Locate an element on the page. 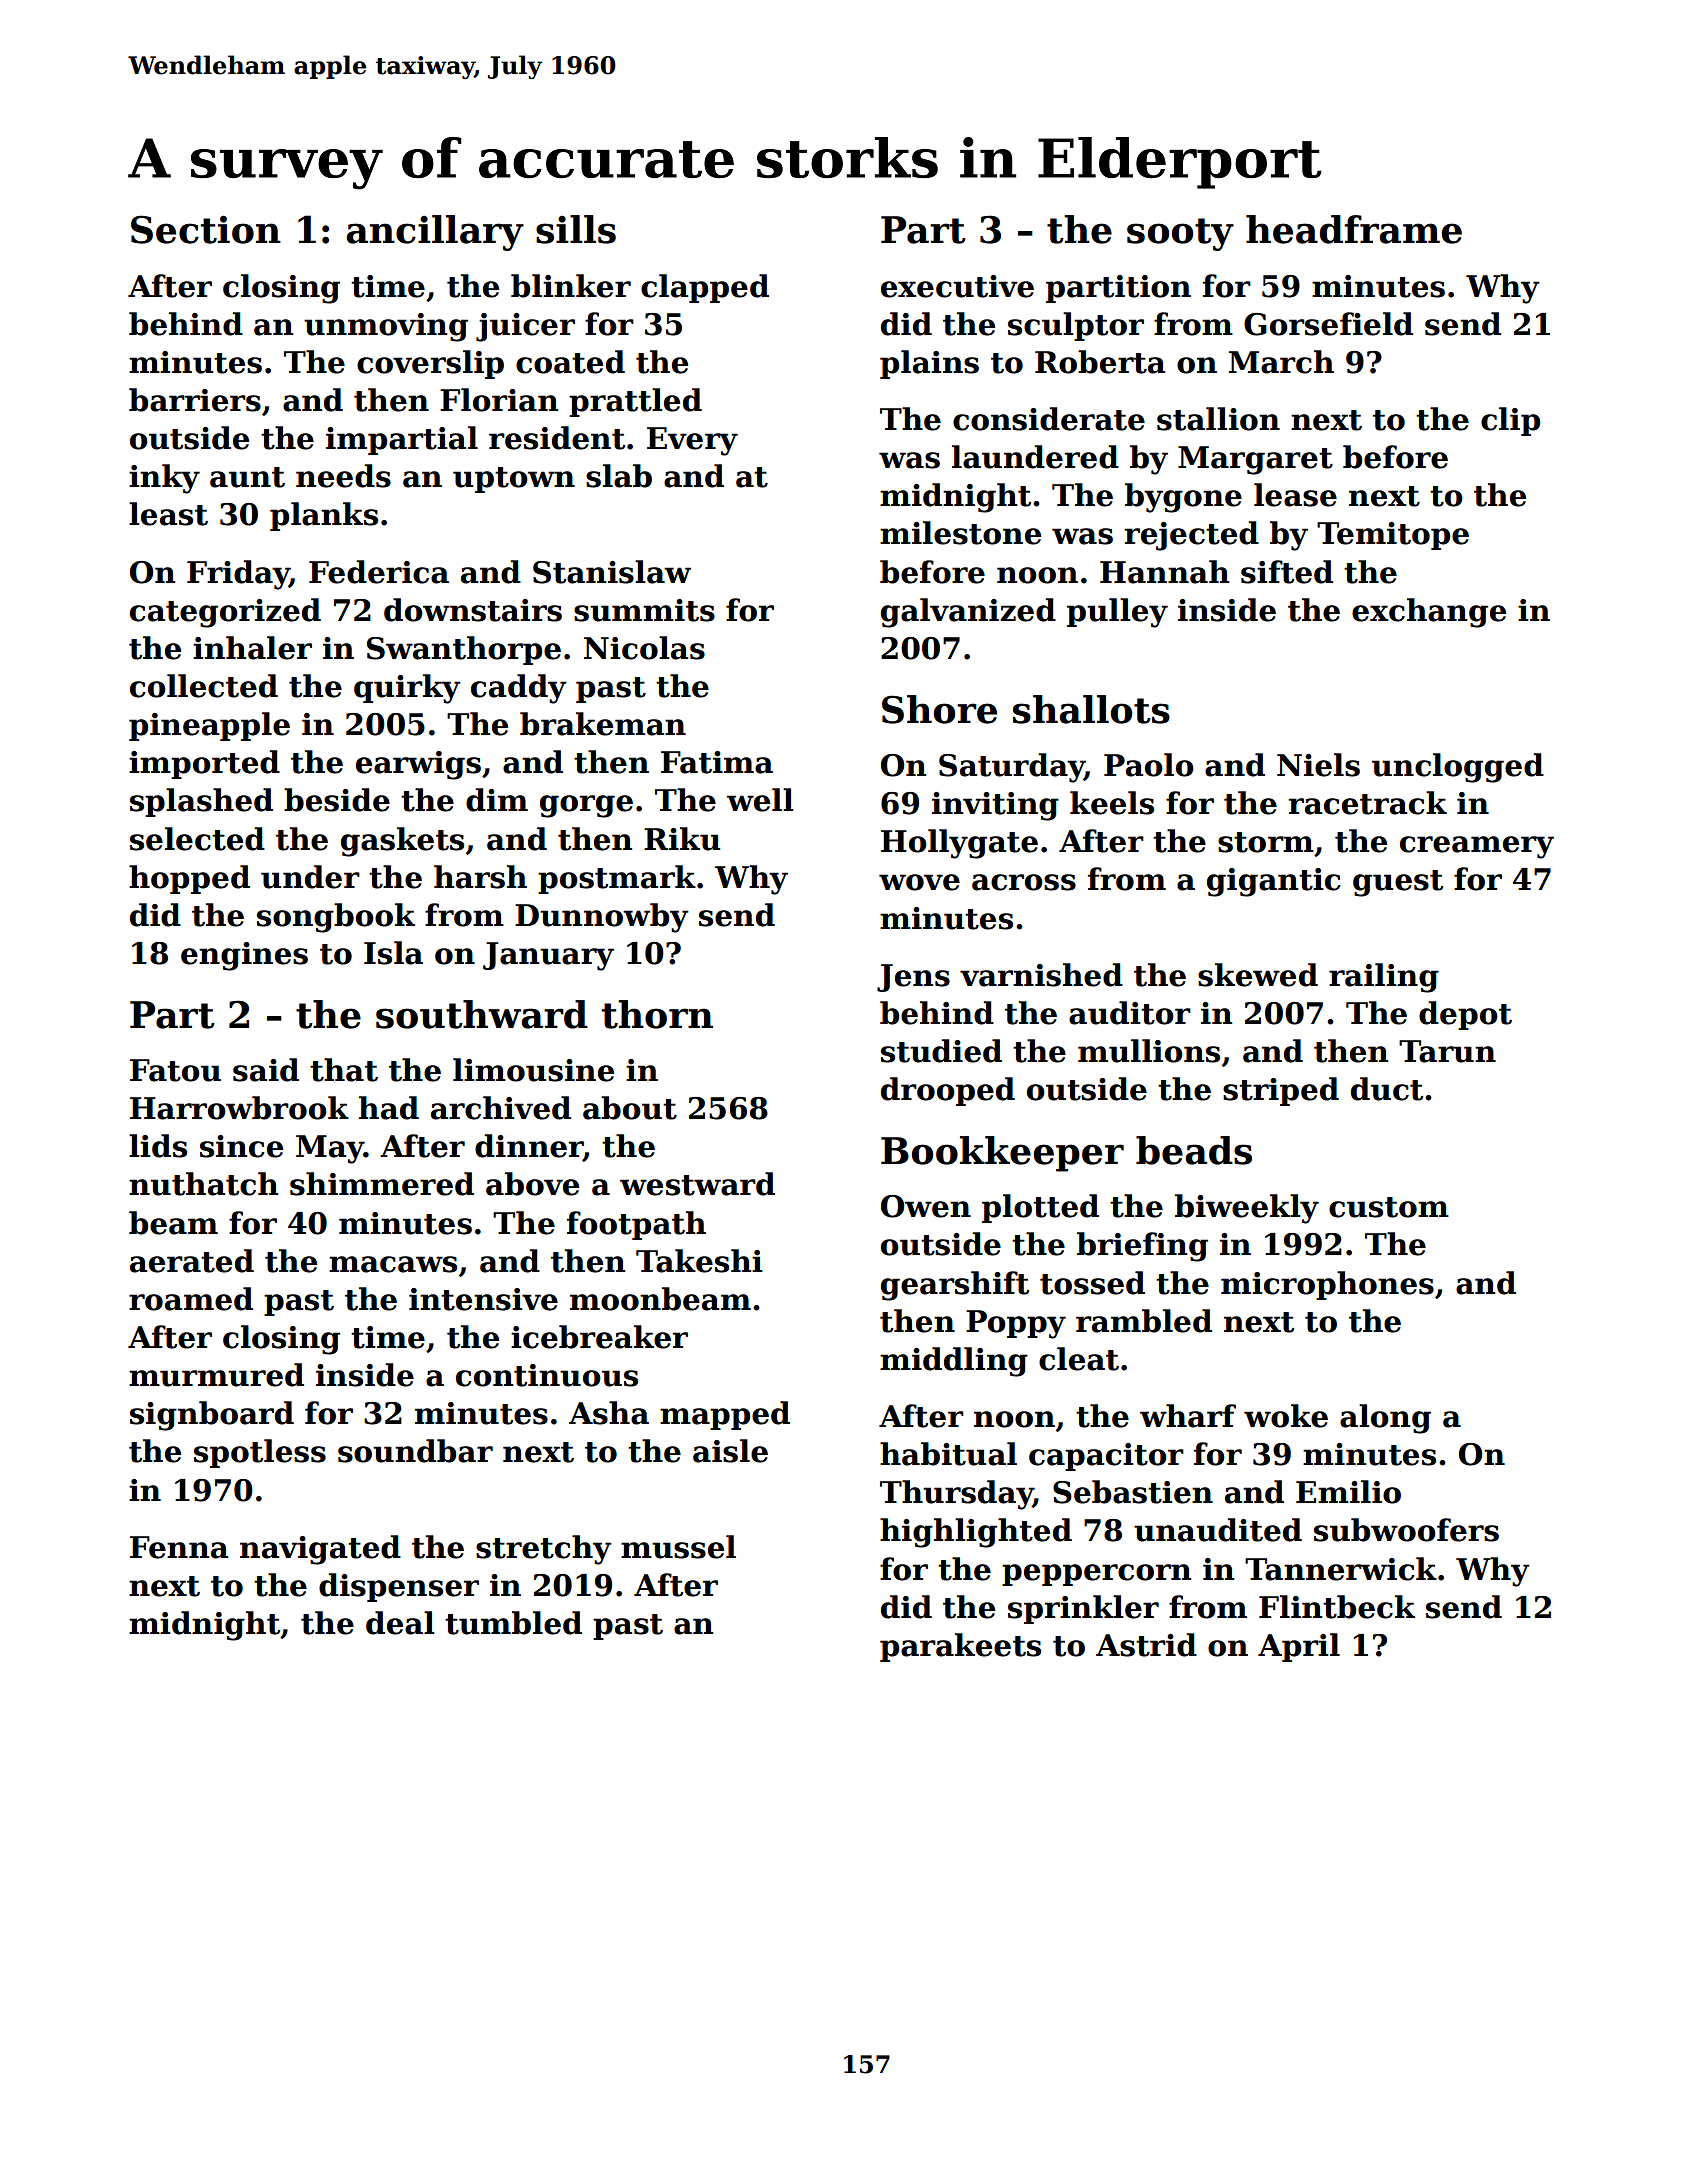 This image has height=2178, width=1683. Fenna is located at coordinates (179, 1547).
